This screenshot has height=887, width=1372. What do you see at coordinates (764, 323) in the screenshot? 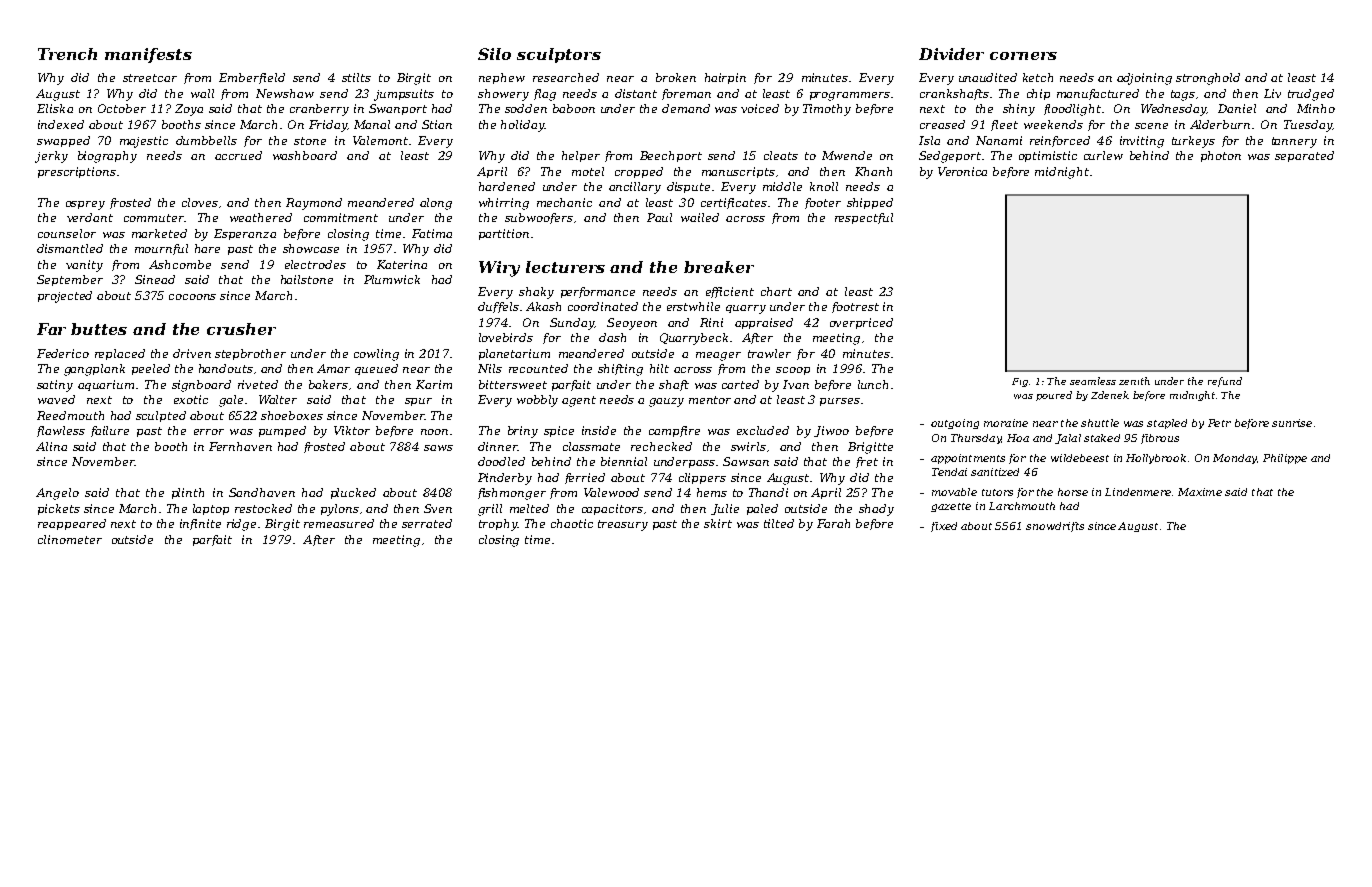
I see `appraised` at bounding box center [764, 323].
